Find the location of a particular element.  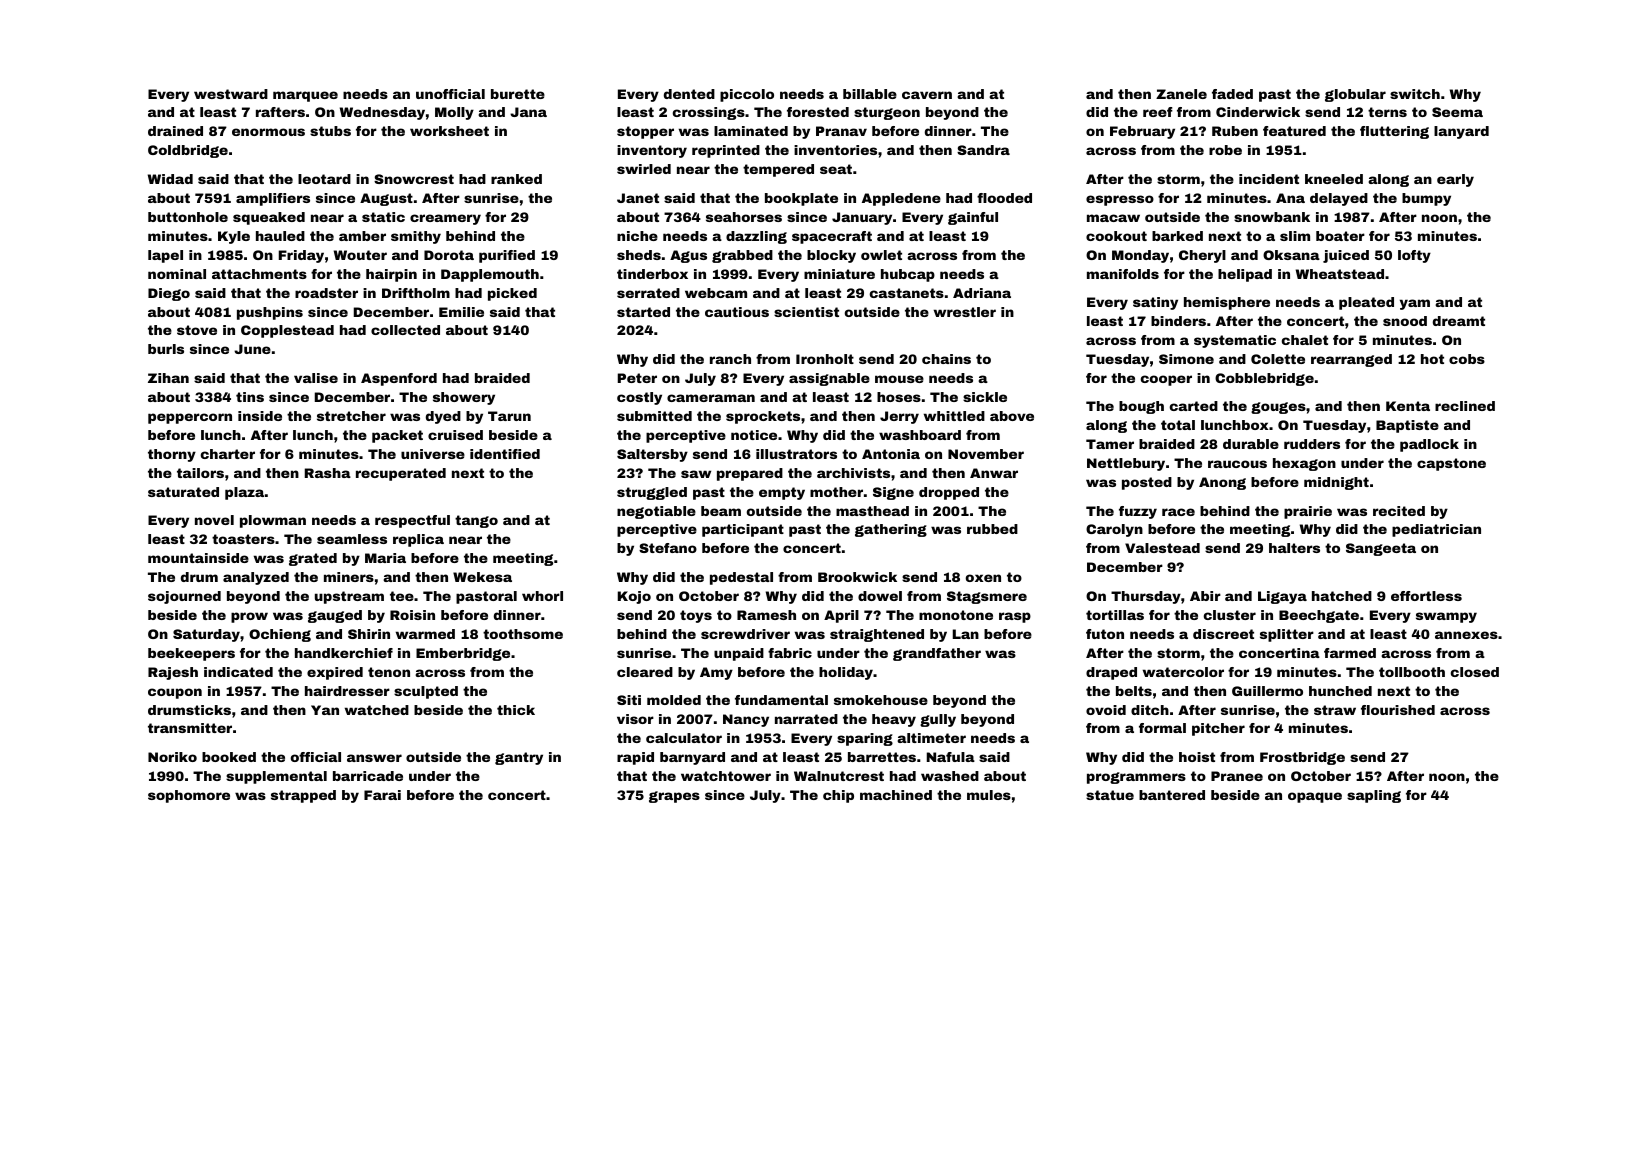

chip is located at coordinates (838, 796).
